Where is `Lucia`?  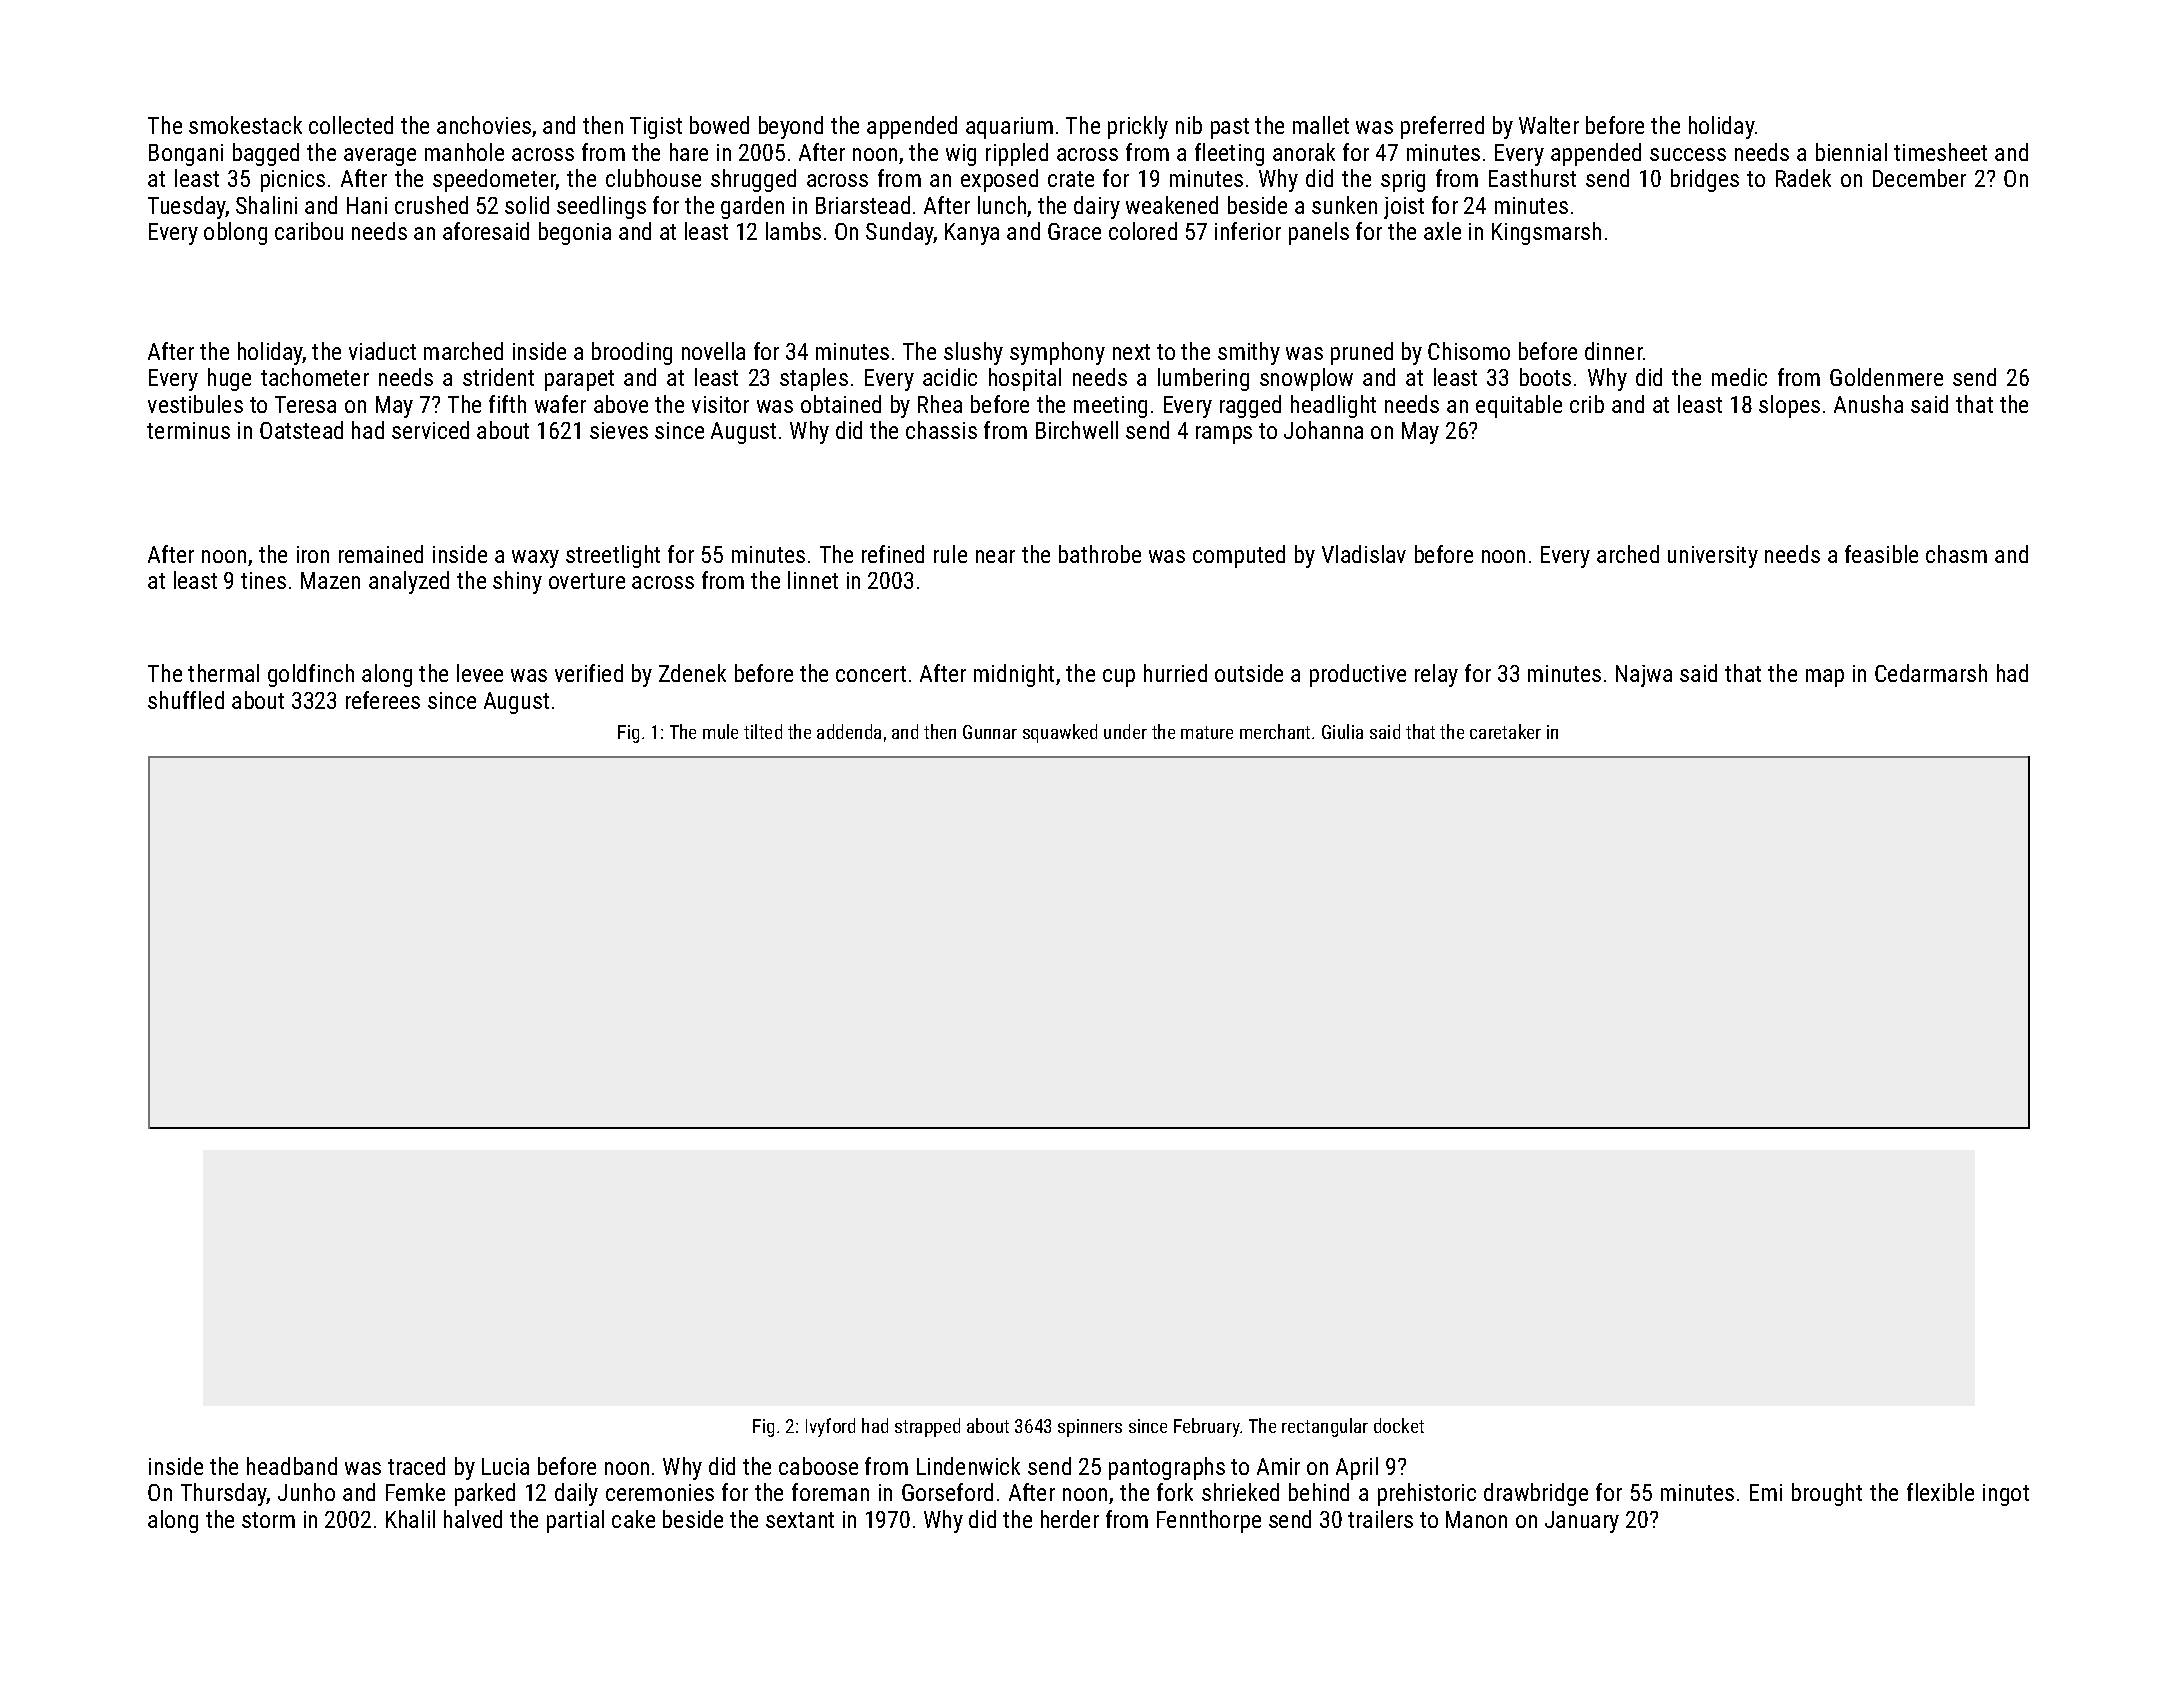 Lucia is located at coordinates (505, 1466).
